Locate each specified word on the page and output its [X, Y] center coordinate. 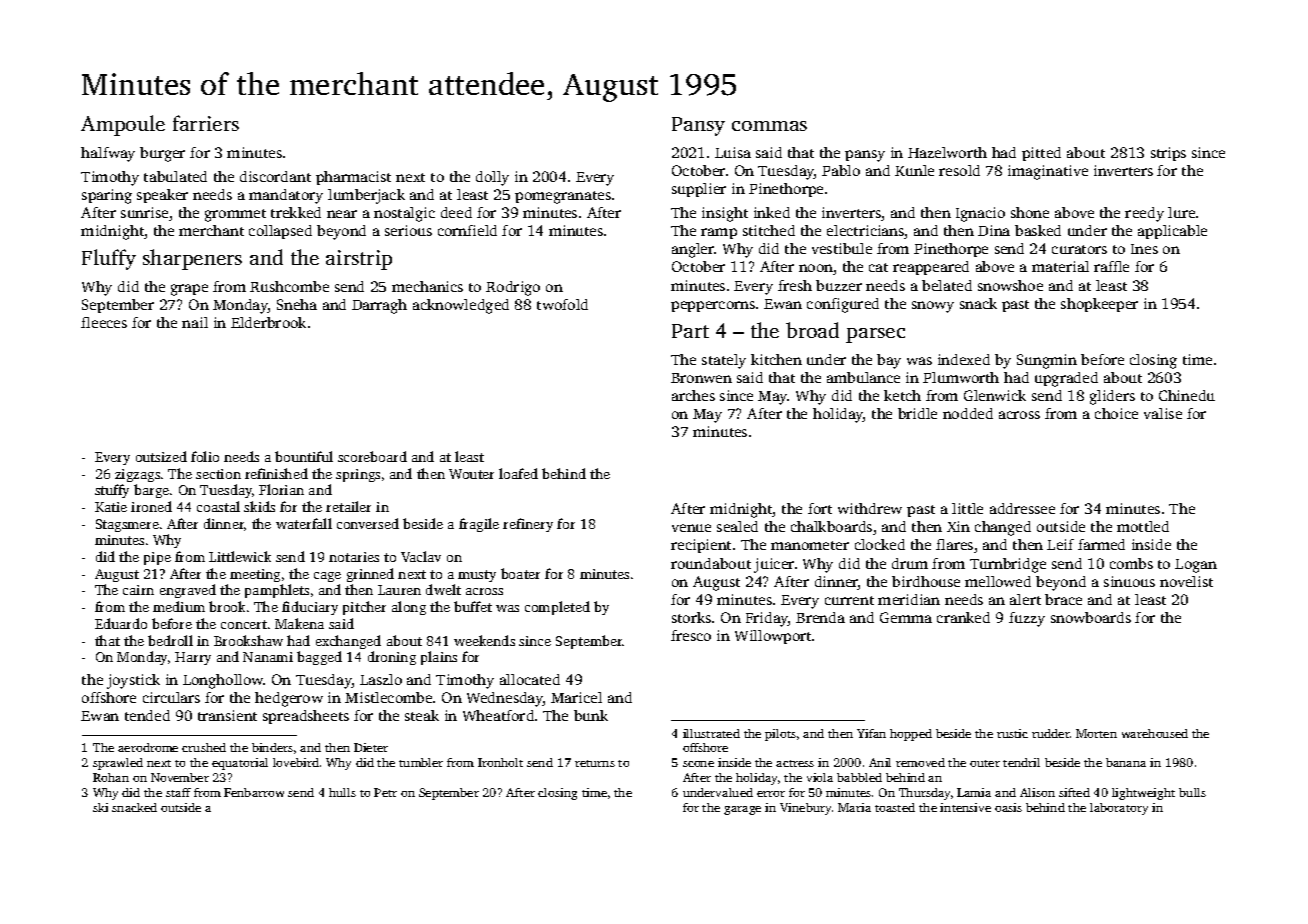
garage [742, 810]
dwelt [443, 589]
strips [1168, 154]
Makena [299, 623]
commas [769, 126]
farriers [206, 123]
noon [816, 269]
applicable [1172, 232]
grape [189, 290]
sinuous [1129, 581]
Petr [385, 792]
